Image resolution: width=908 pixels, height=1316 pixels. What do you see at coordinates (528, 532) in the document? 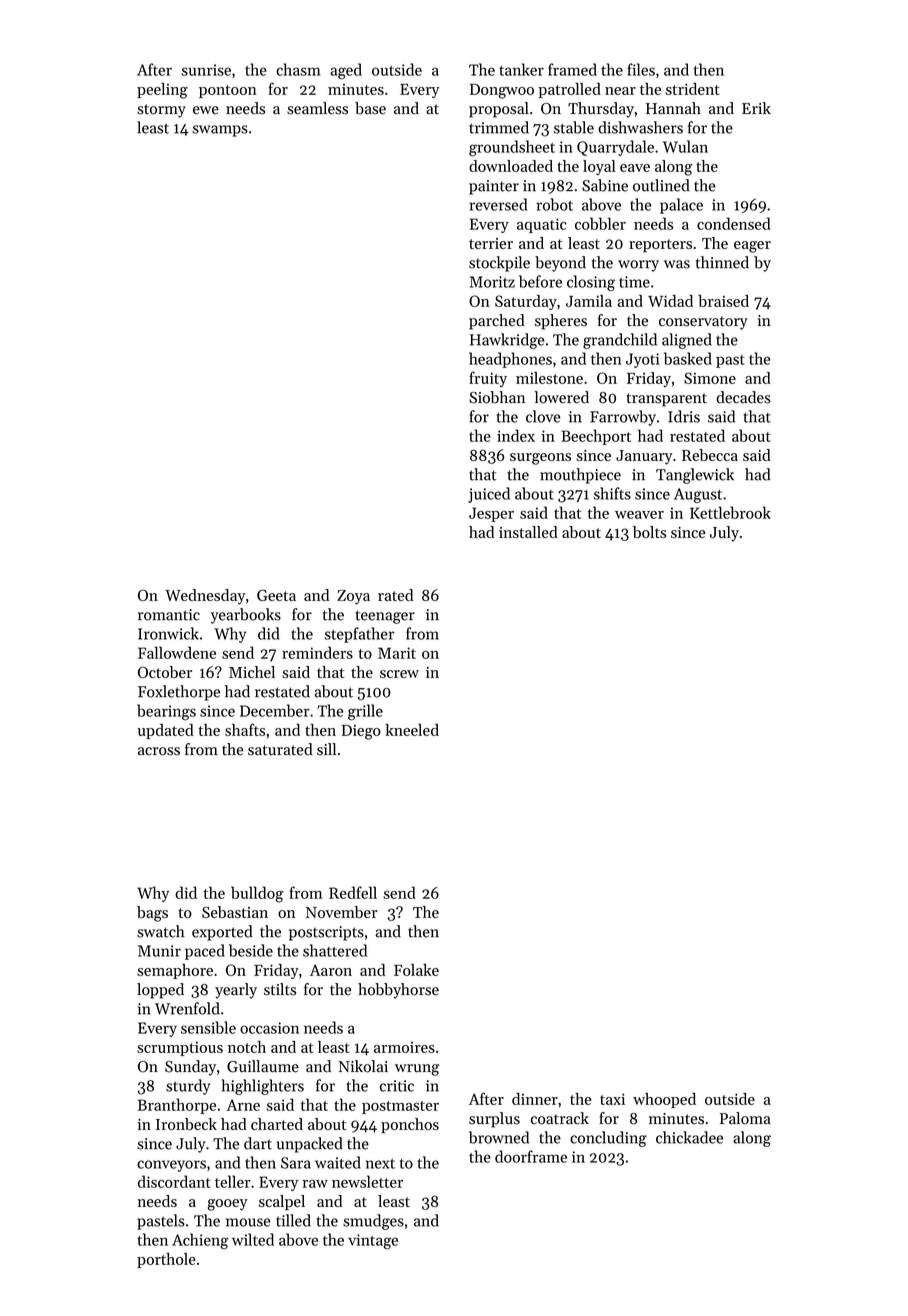
I see `installed` at bounding box center [528, 532].
